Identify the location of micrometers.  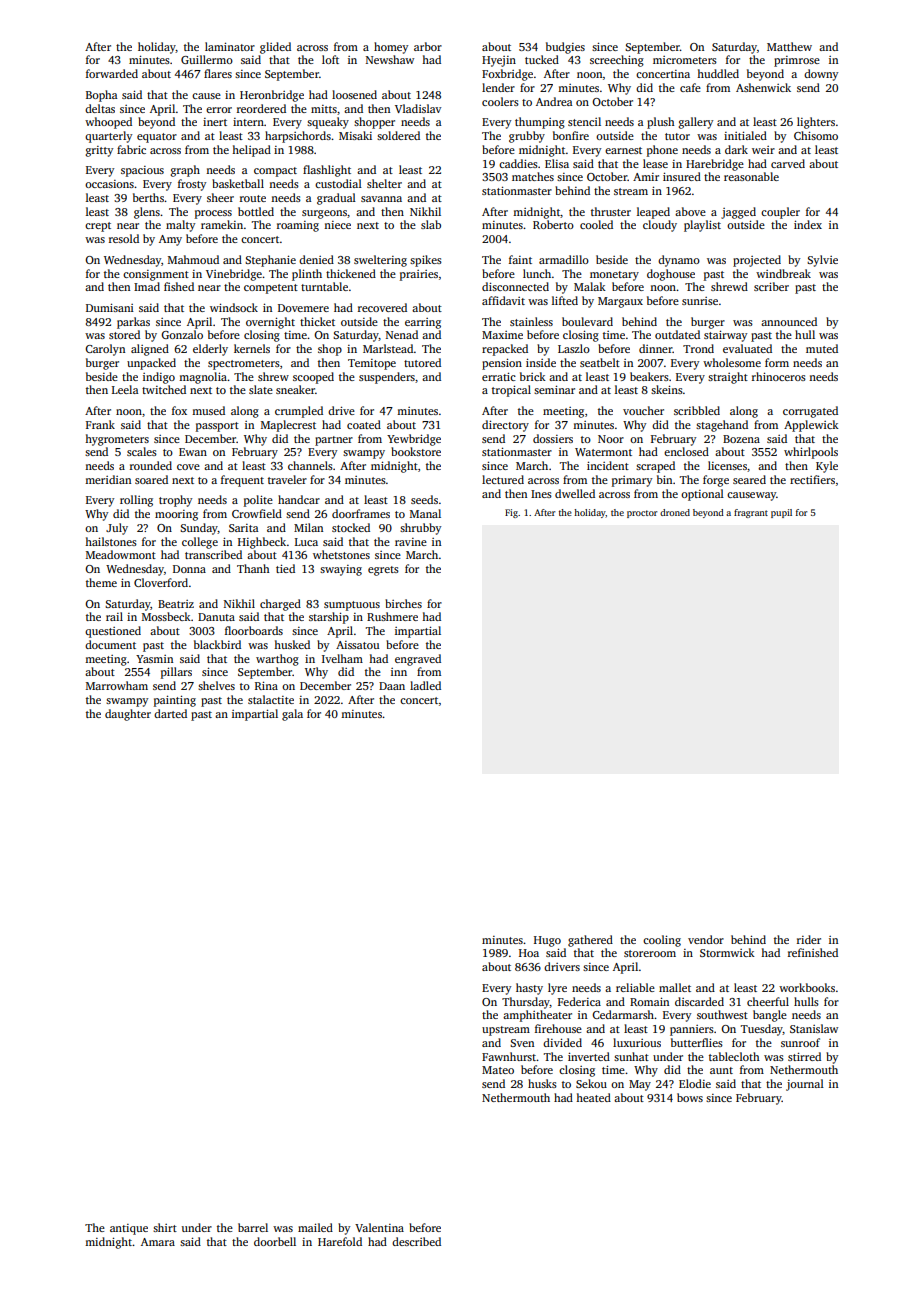
(685, 60).
